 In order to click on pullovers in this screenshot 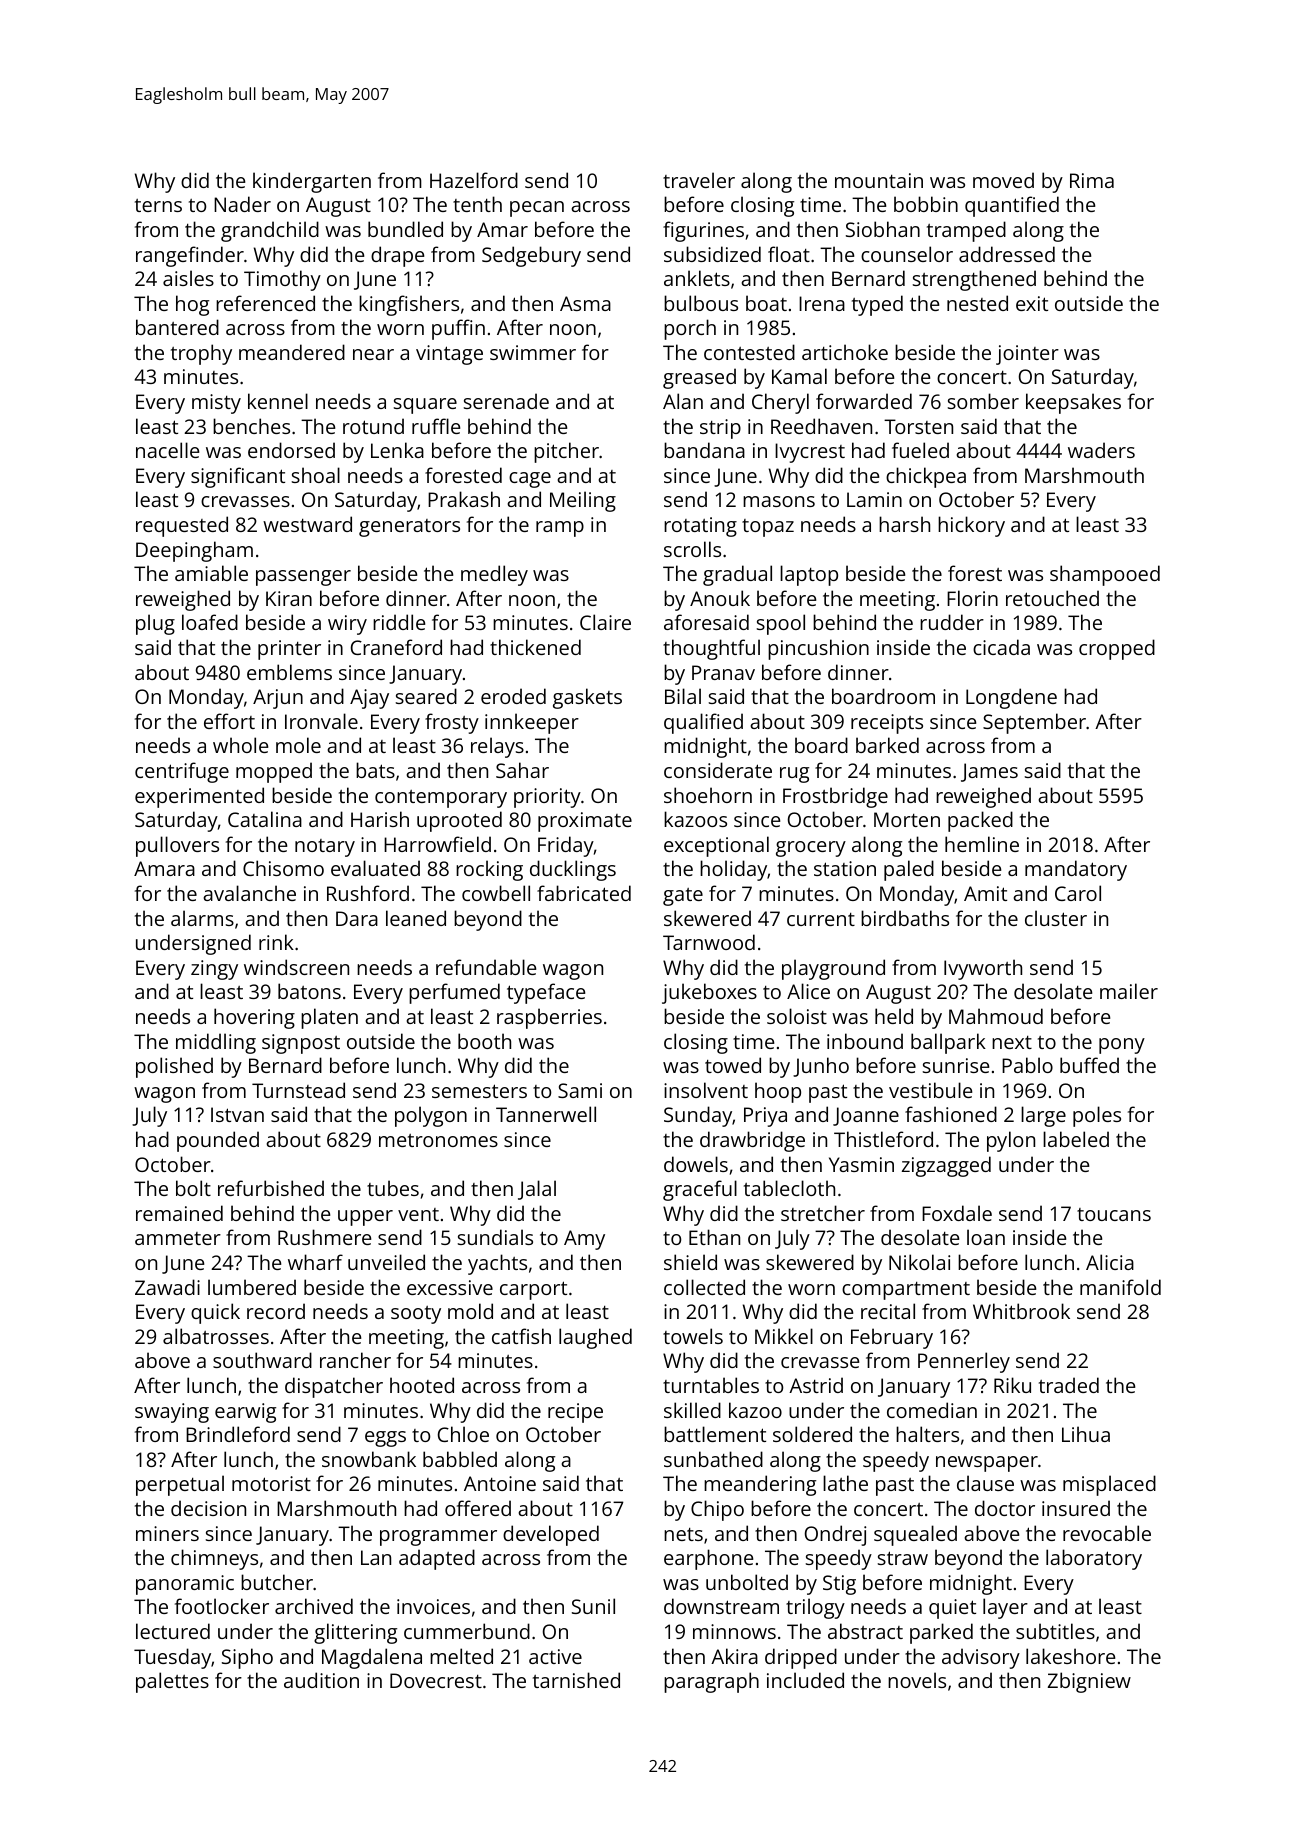, I will do `click(177, 846)`.
